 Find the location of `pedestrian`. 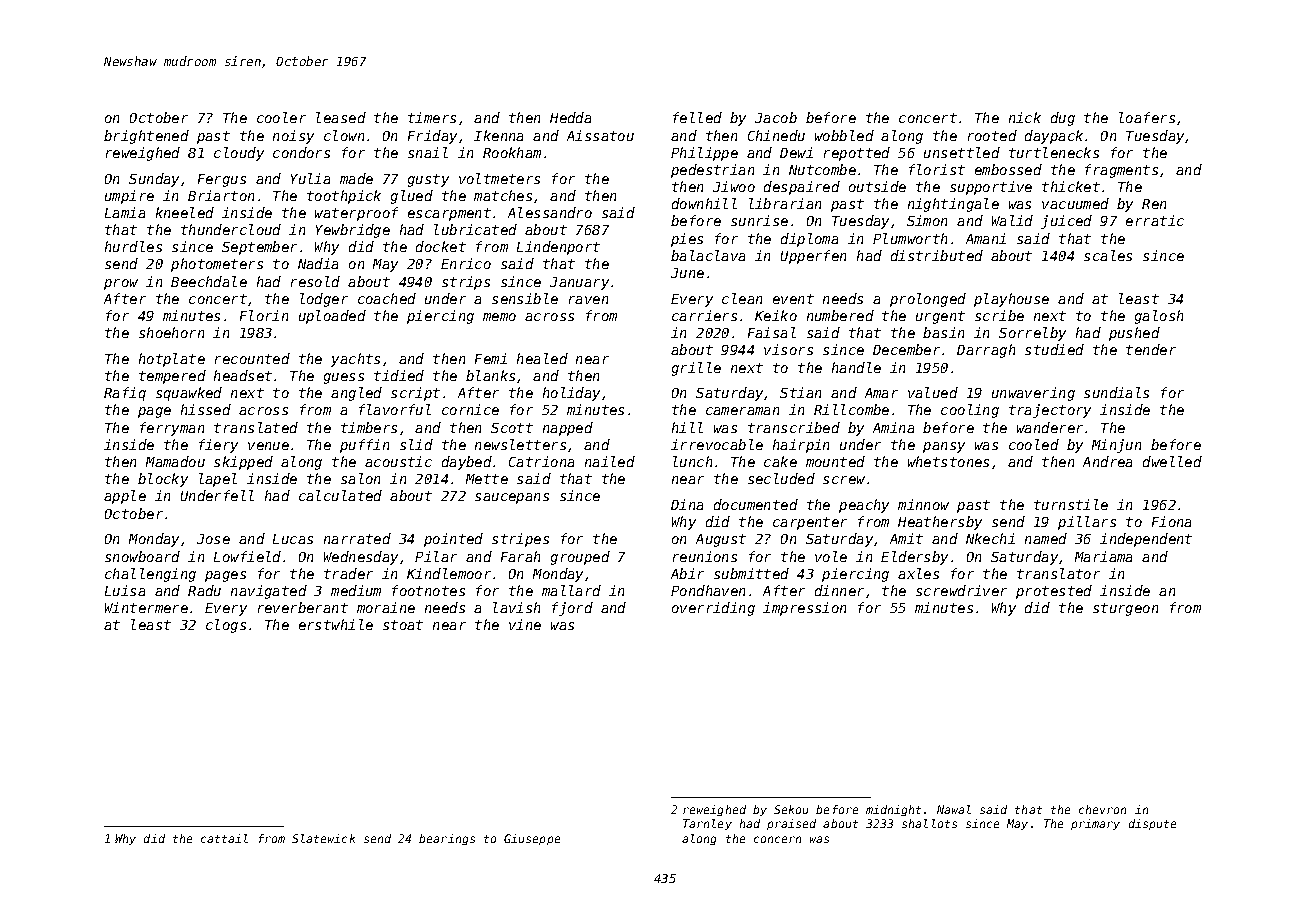

pedestrian is located at coordinates (712, 171).
